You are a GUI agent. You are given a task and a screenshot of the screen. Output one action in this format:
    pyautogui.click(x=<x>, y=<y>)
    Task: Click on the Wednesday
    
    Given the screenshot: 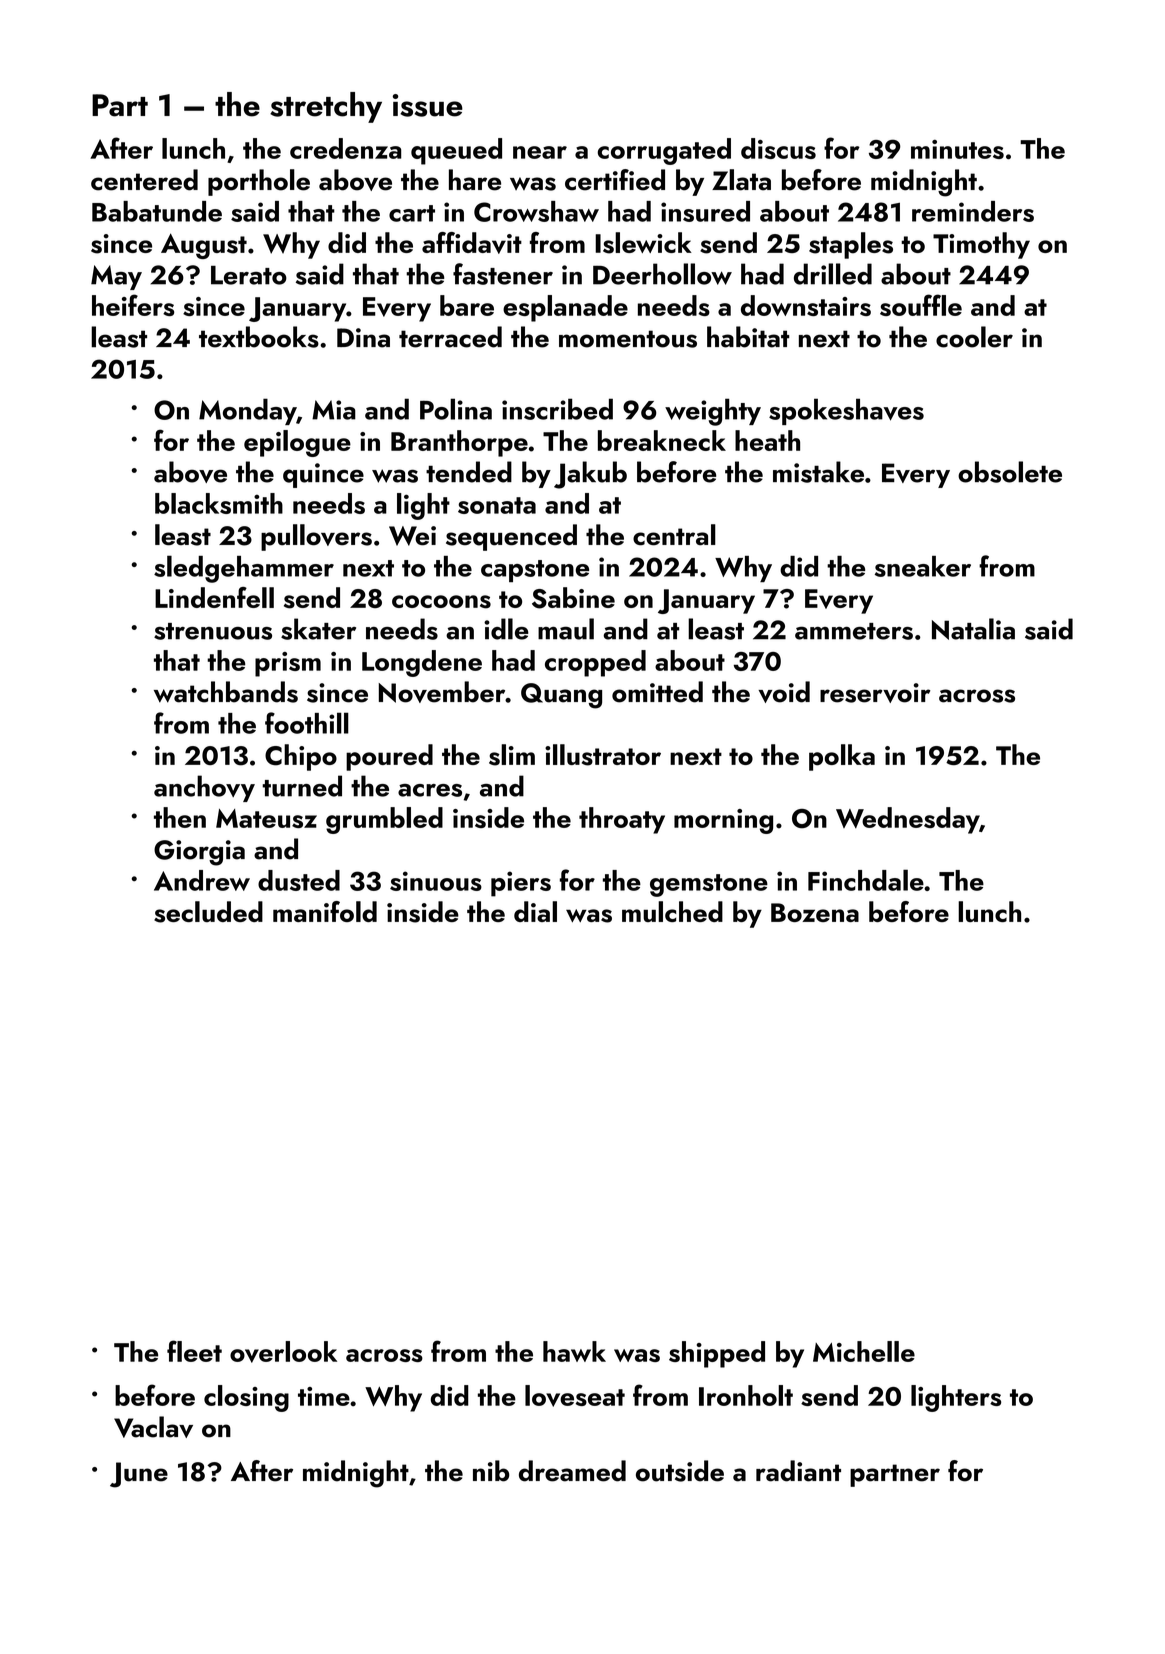 What is the action you would take?
    pyautogui.click(x=907, y=820)
